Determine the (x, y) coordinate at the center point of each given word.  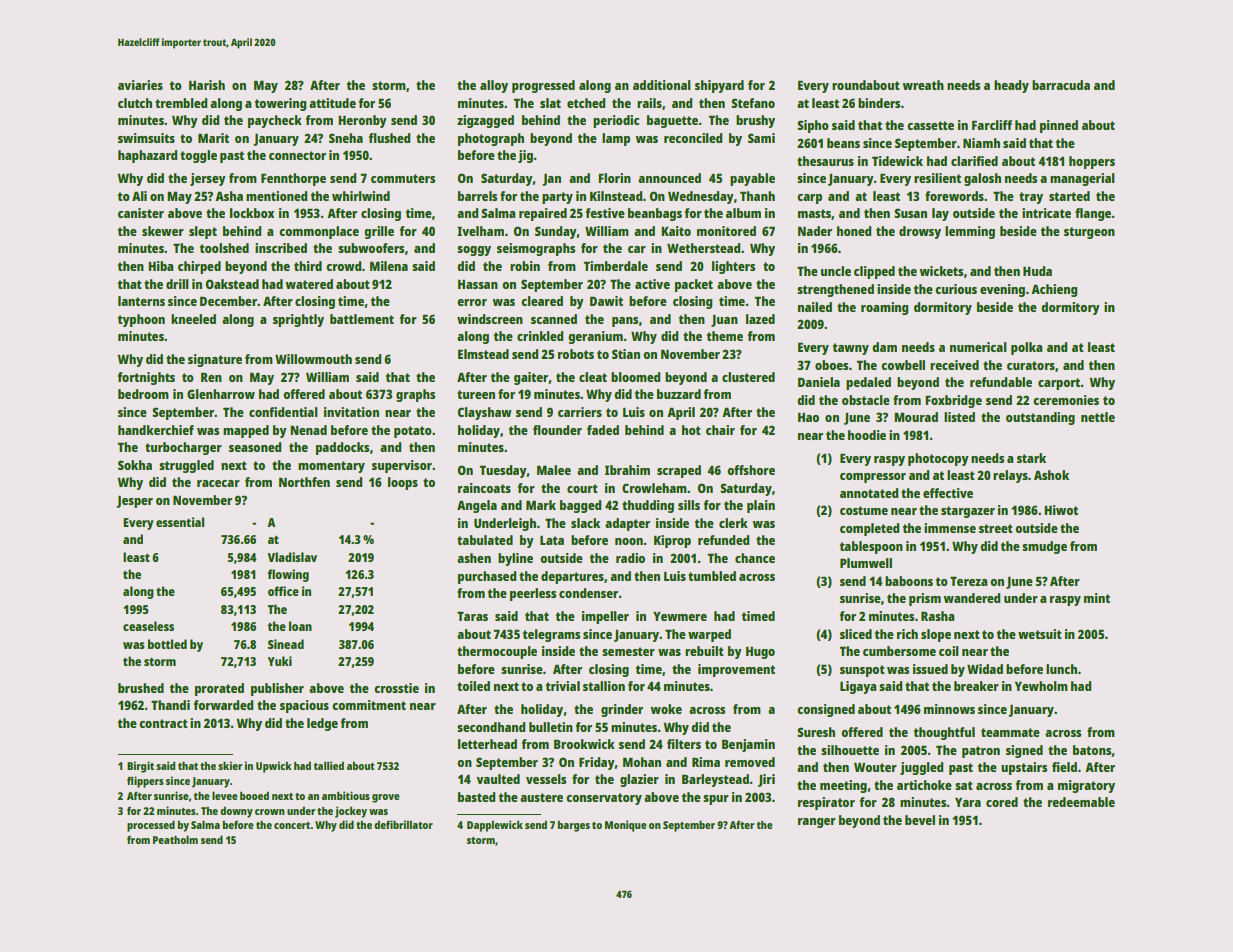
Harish (207, 85)
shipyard (719, 86)
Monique (626, 826)
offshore (751, 470)
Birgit (140, 767)
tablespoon (871, 547)
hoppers (1092, 162)
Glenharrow (221, 394)
